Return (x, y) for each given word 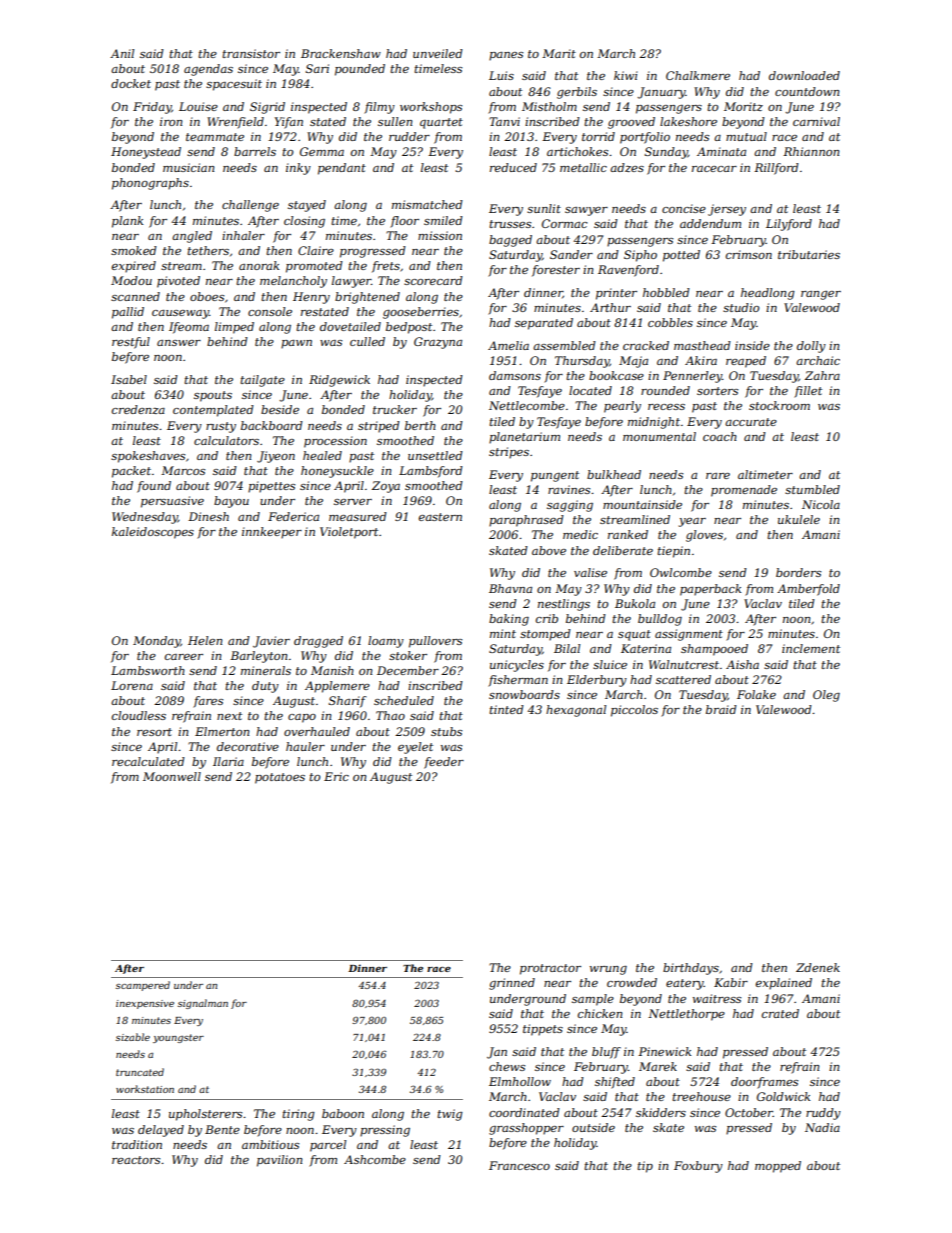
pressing (385, 1131)
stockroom (779, 405)
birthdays (691, 969)
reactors (136, 1160)
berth (420, 425)
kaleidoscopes (153, 533)
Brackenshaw (341, 53)
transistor (251, 53)
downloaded (804, 75)
